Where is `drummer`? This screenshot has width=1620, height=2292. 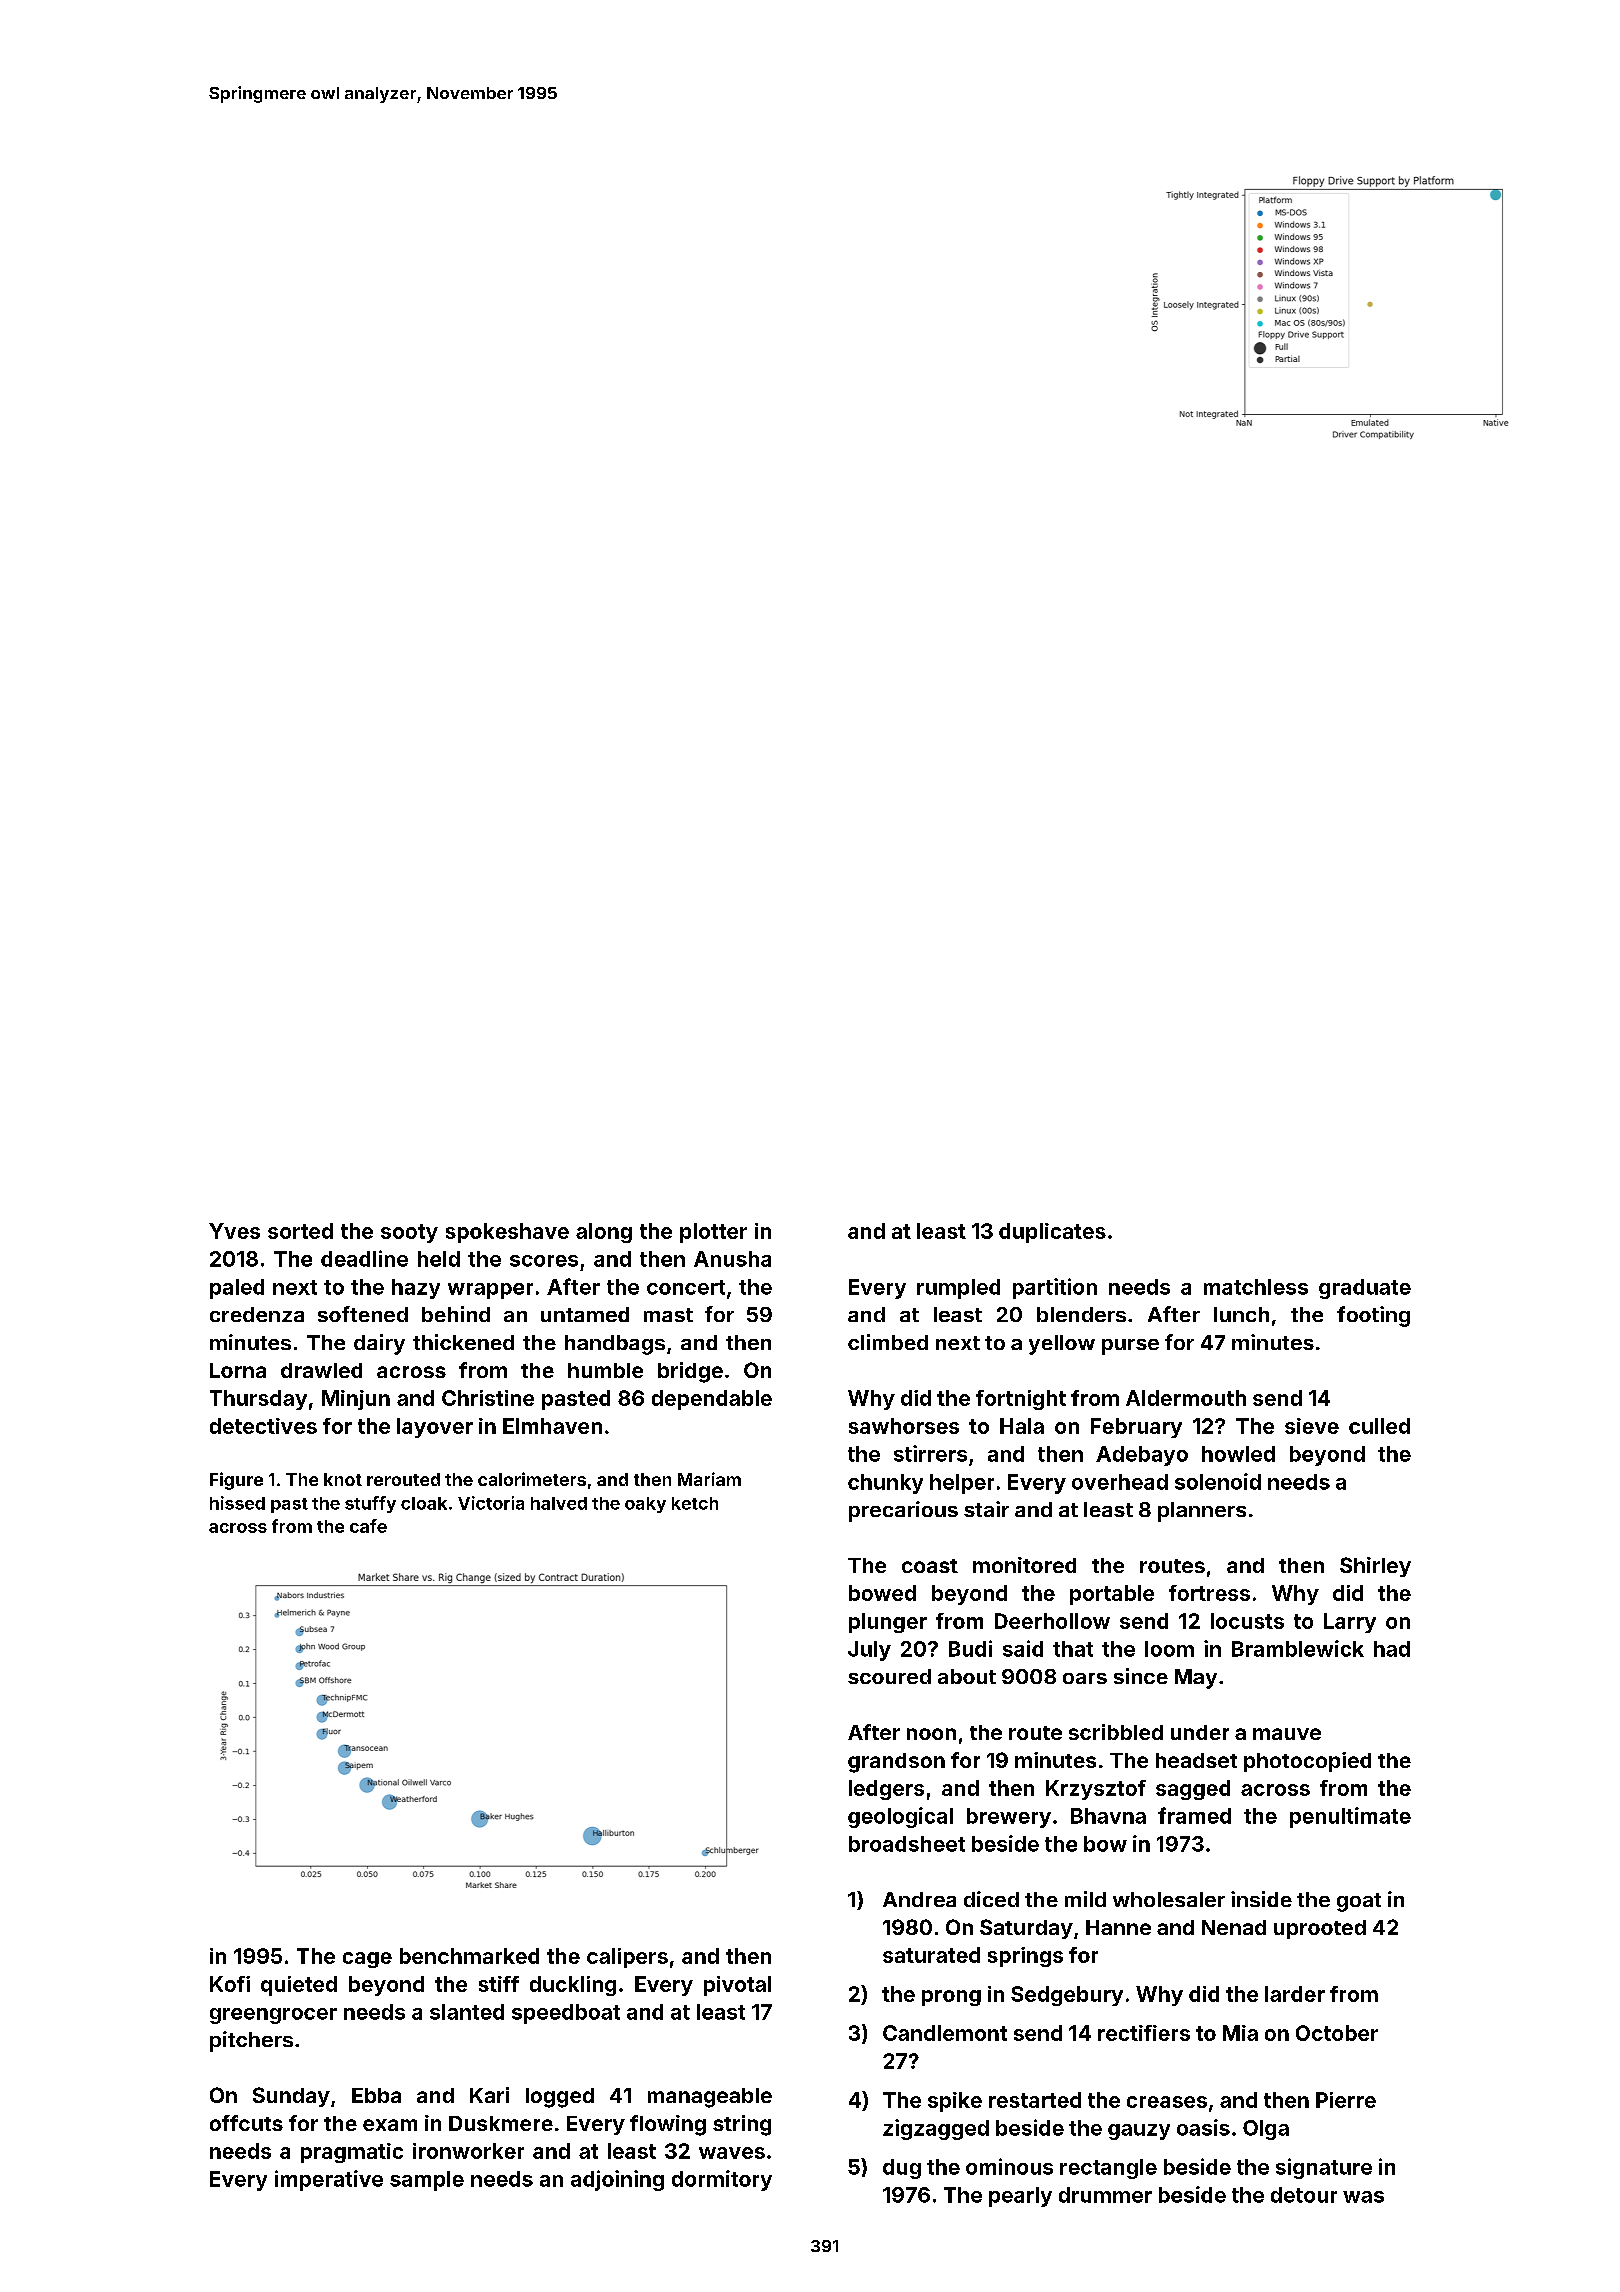 drummer is located at coordinates (1105, 2195).
